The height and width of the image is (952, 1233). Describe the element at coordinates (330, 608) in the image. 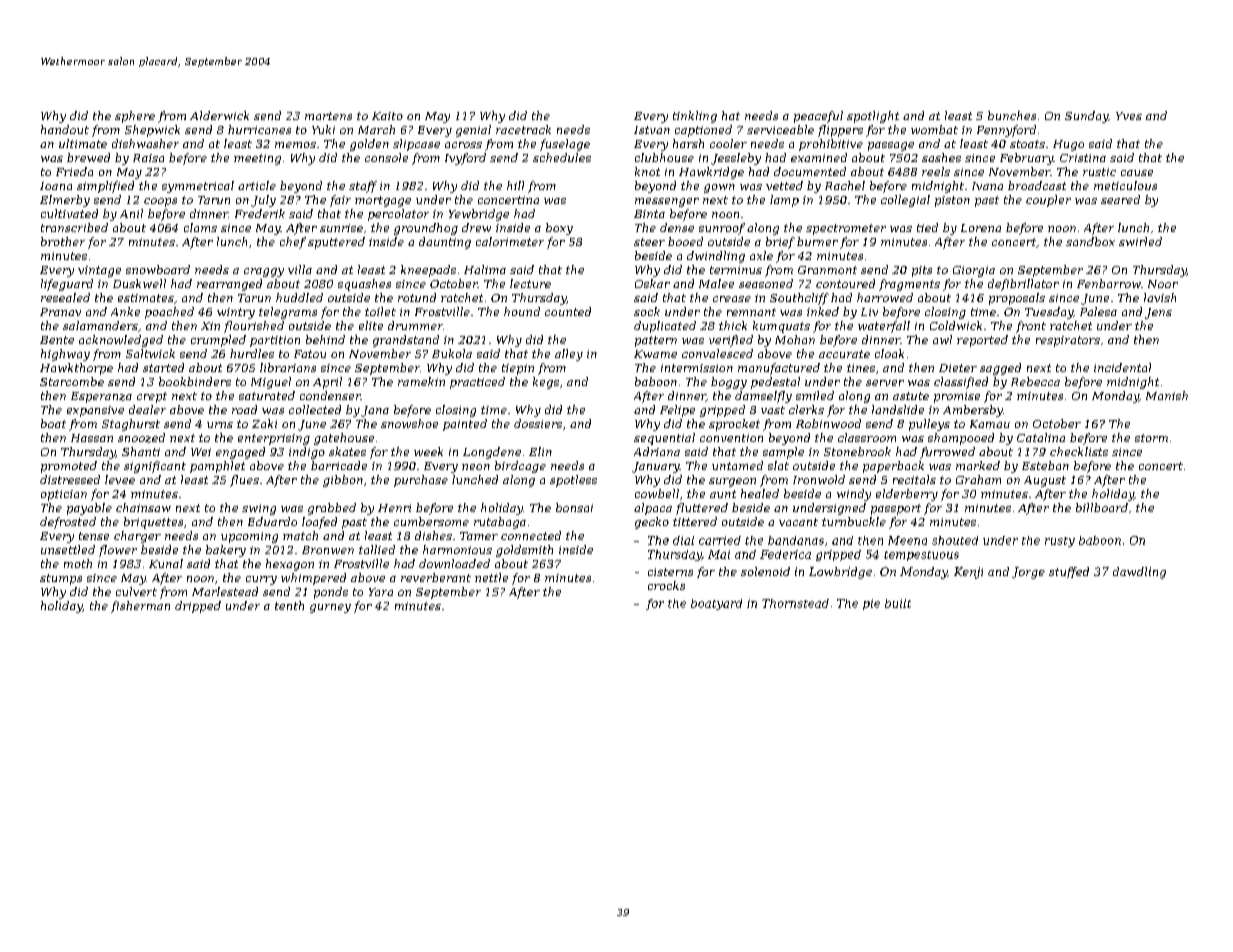

I see `gurney` at that location.
